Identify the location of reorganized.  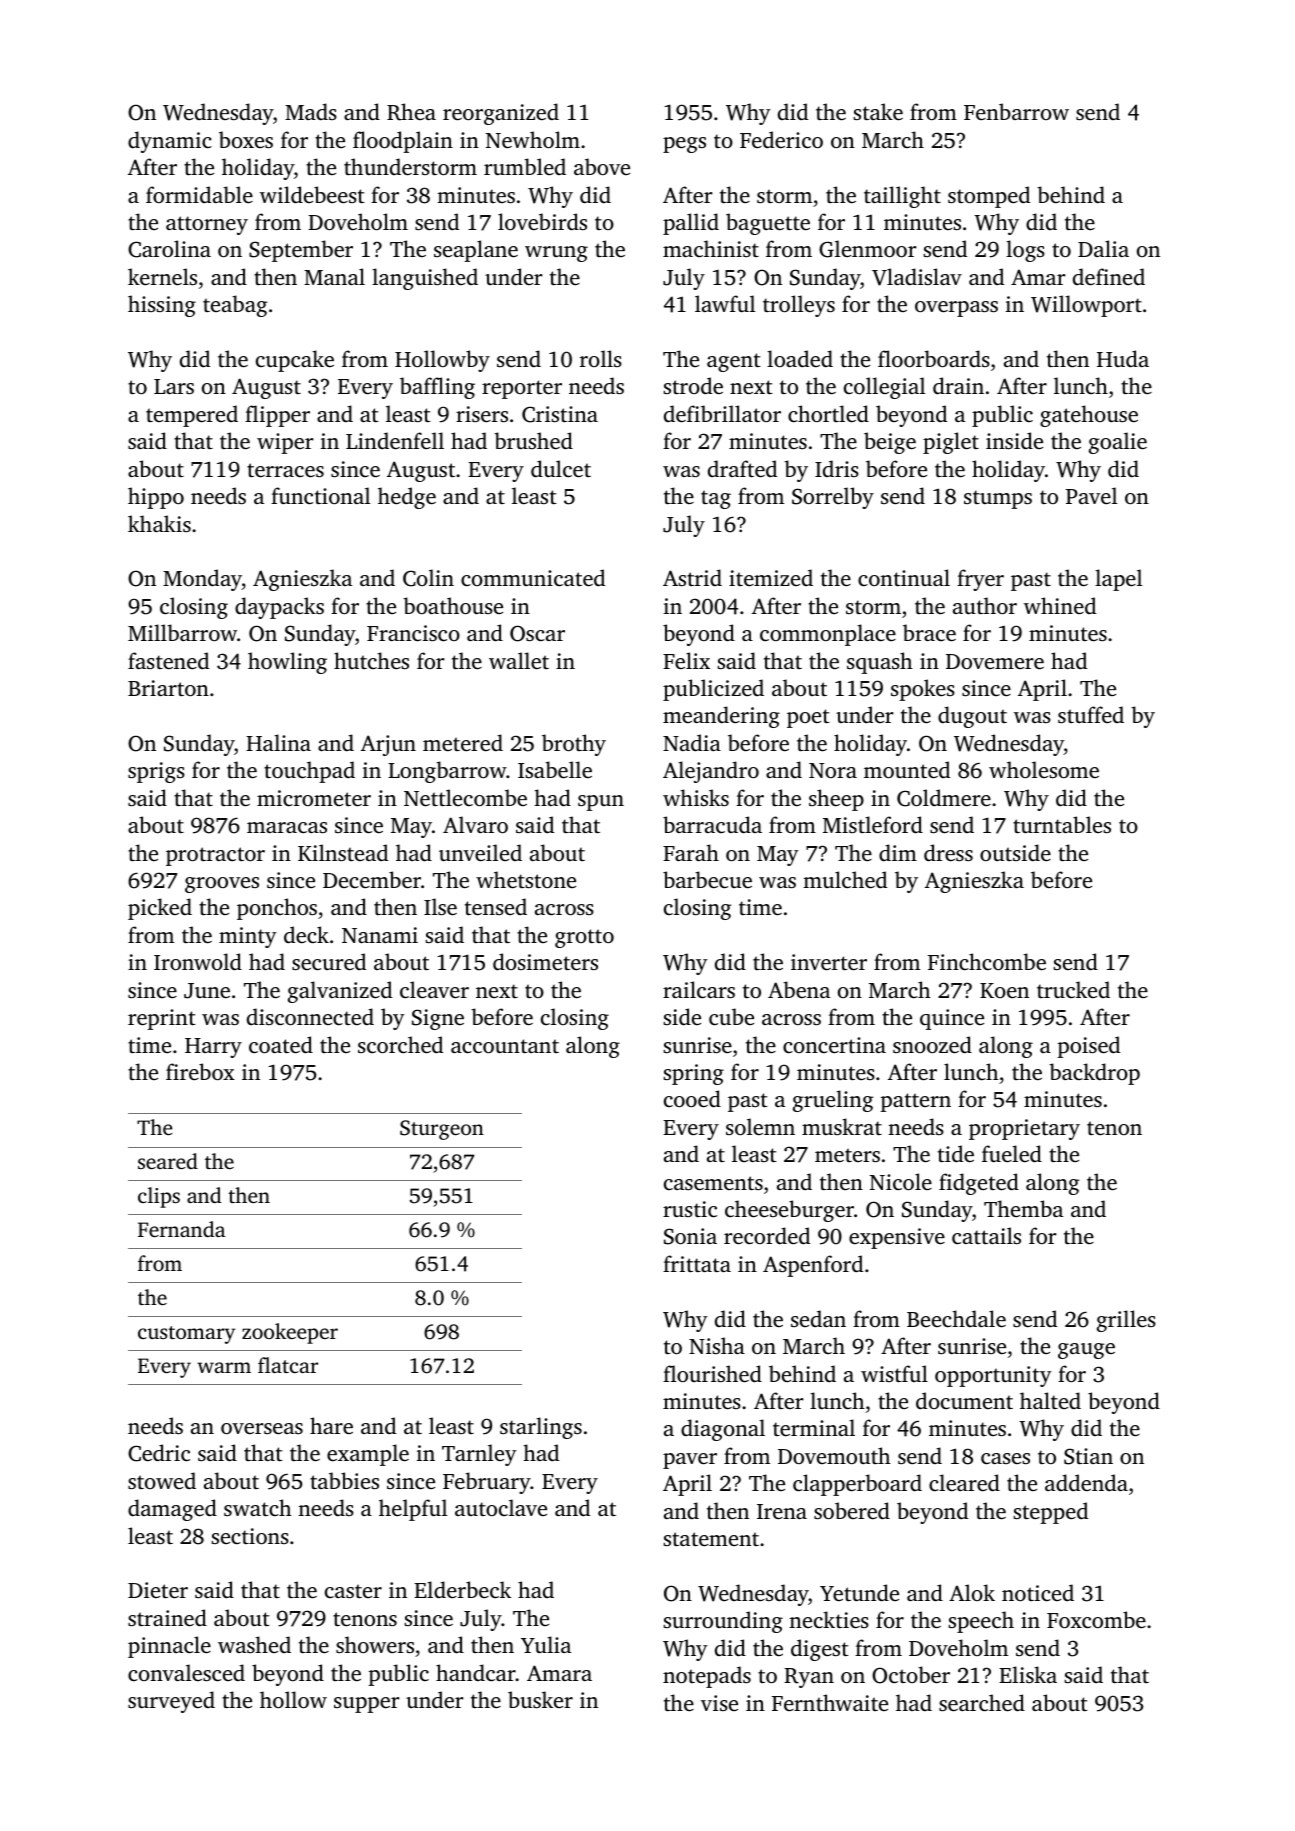
(501, 114).
